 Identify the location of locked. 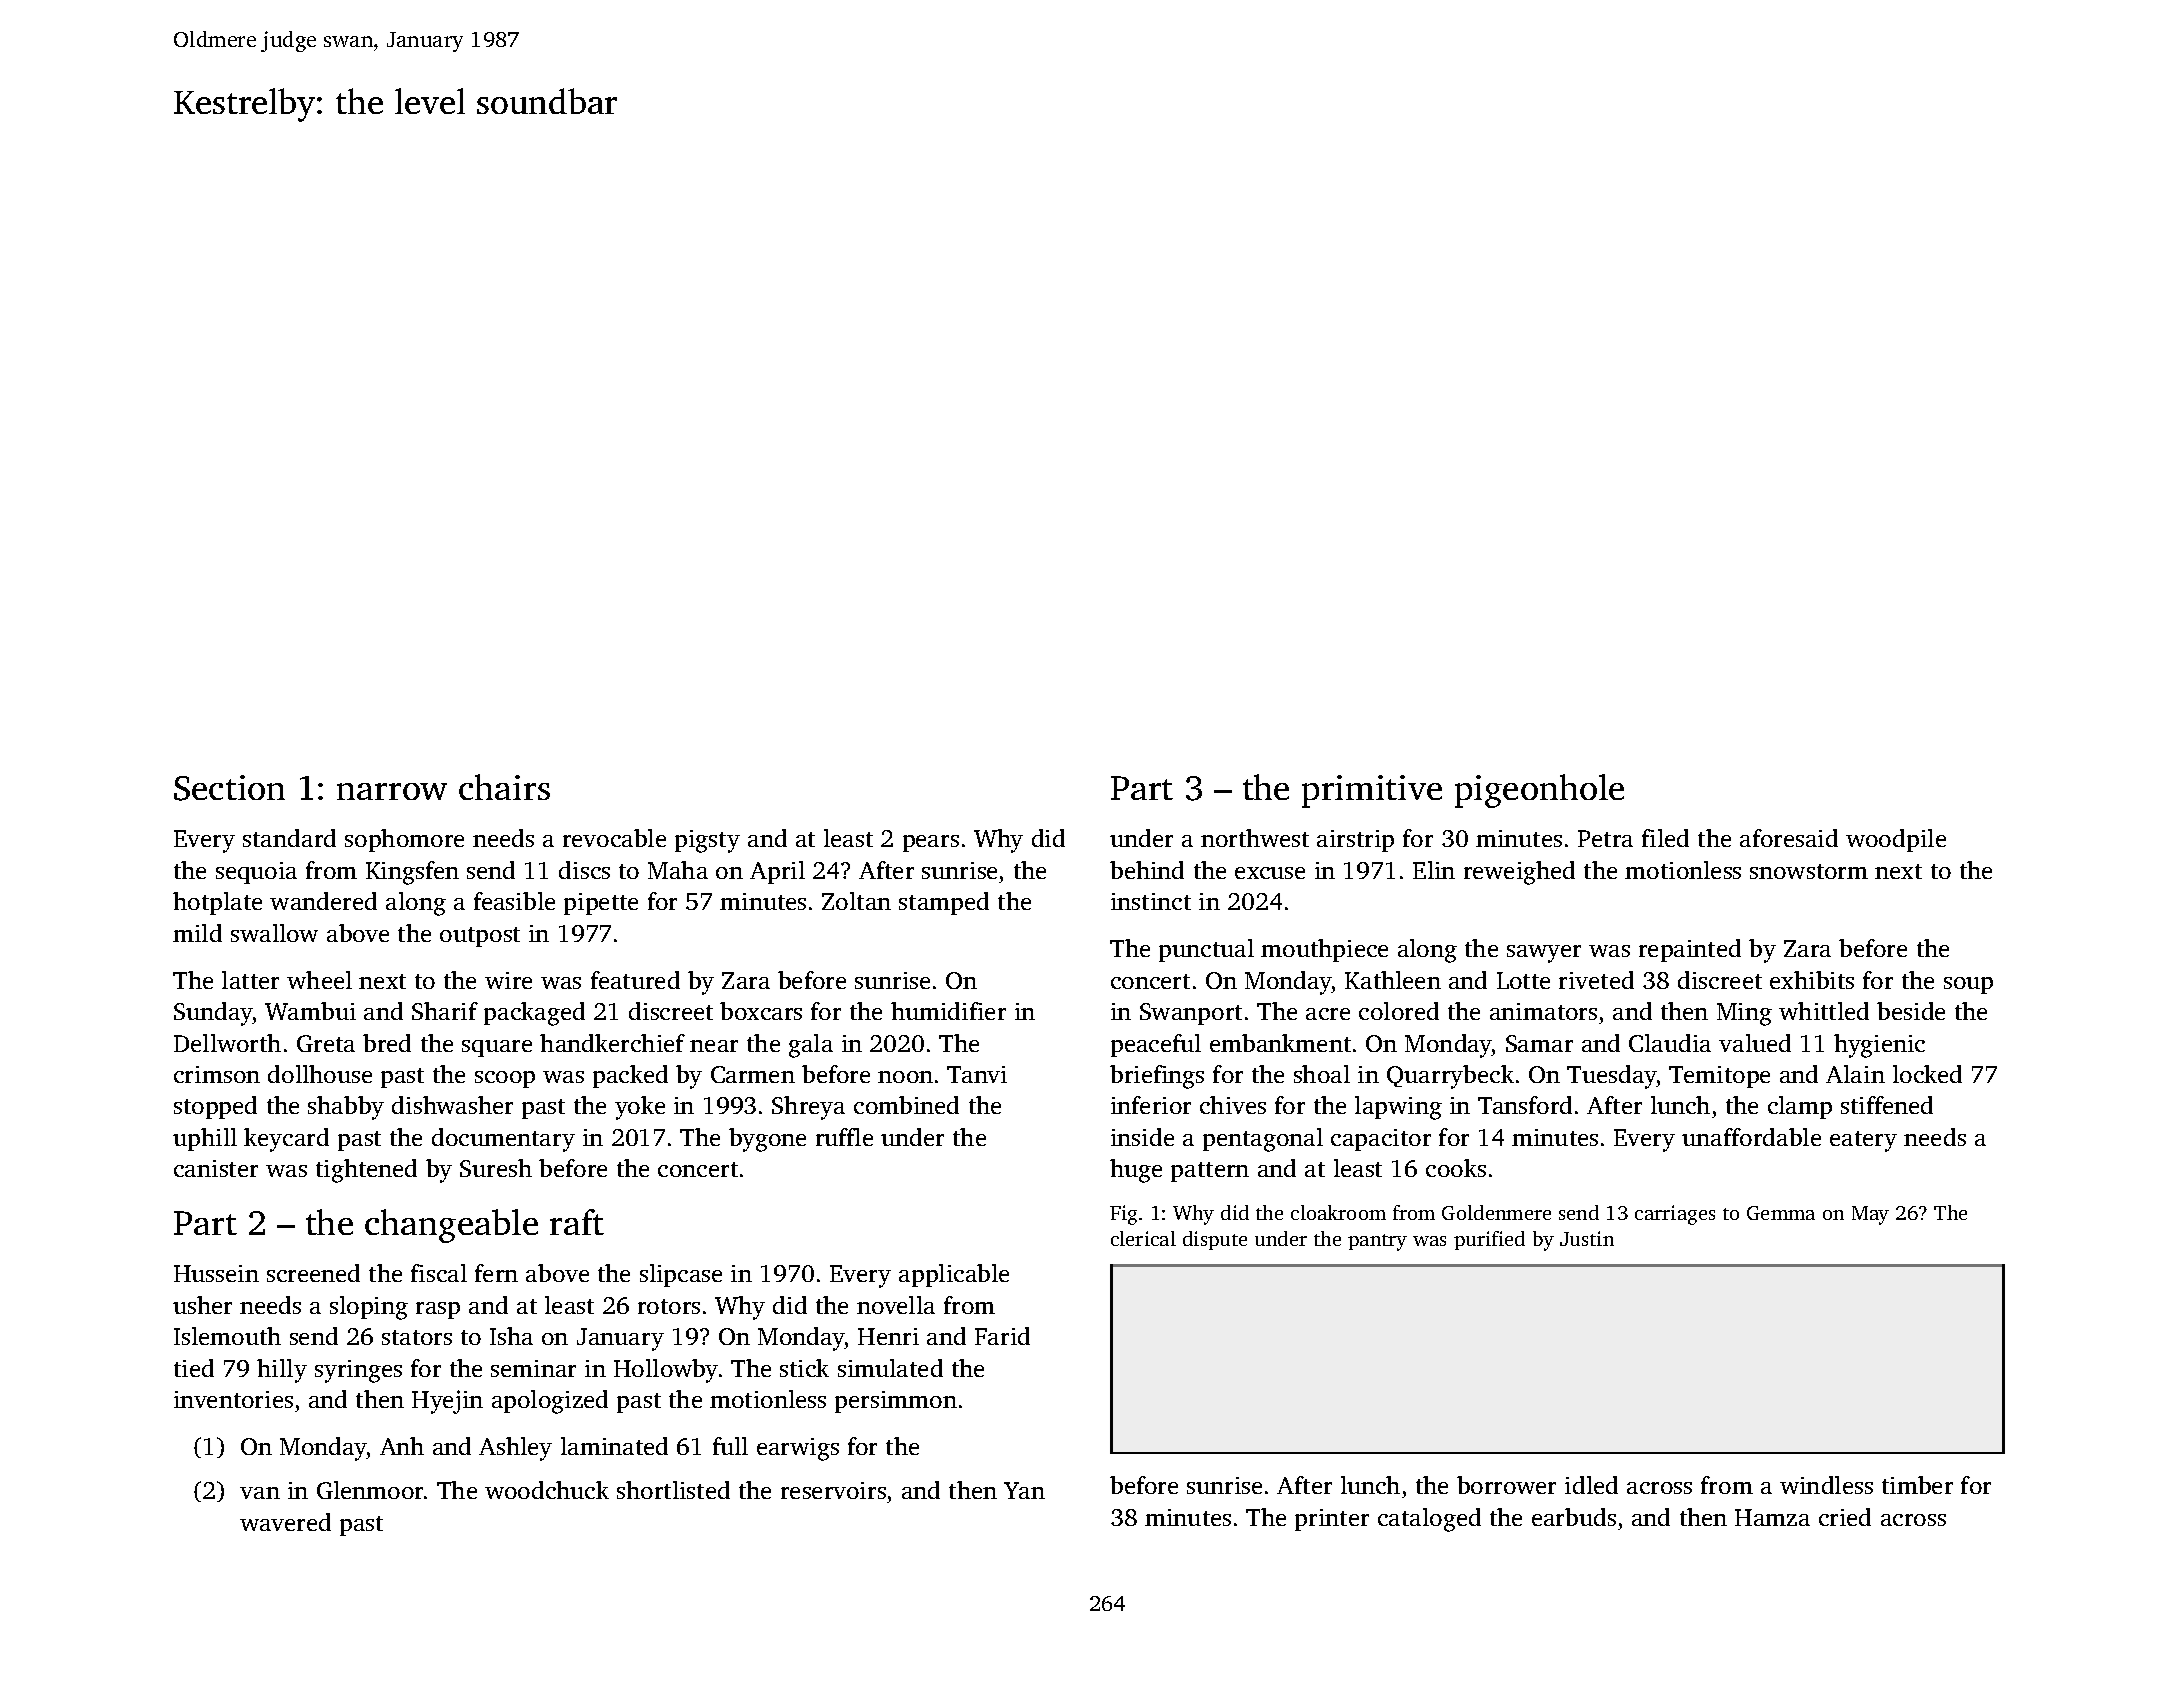
(1927, 1074).
